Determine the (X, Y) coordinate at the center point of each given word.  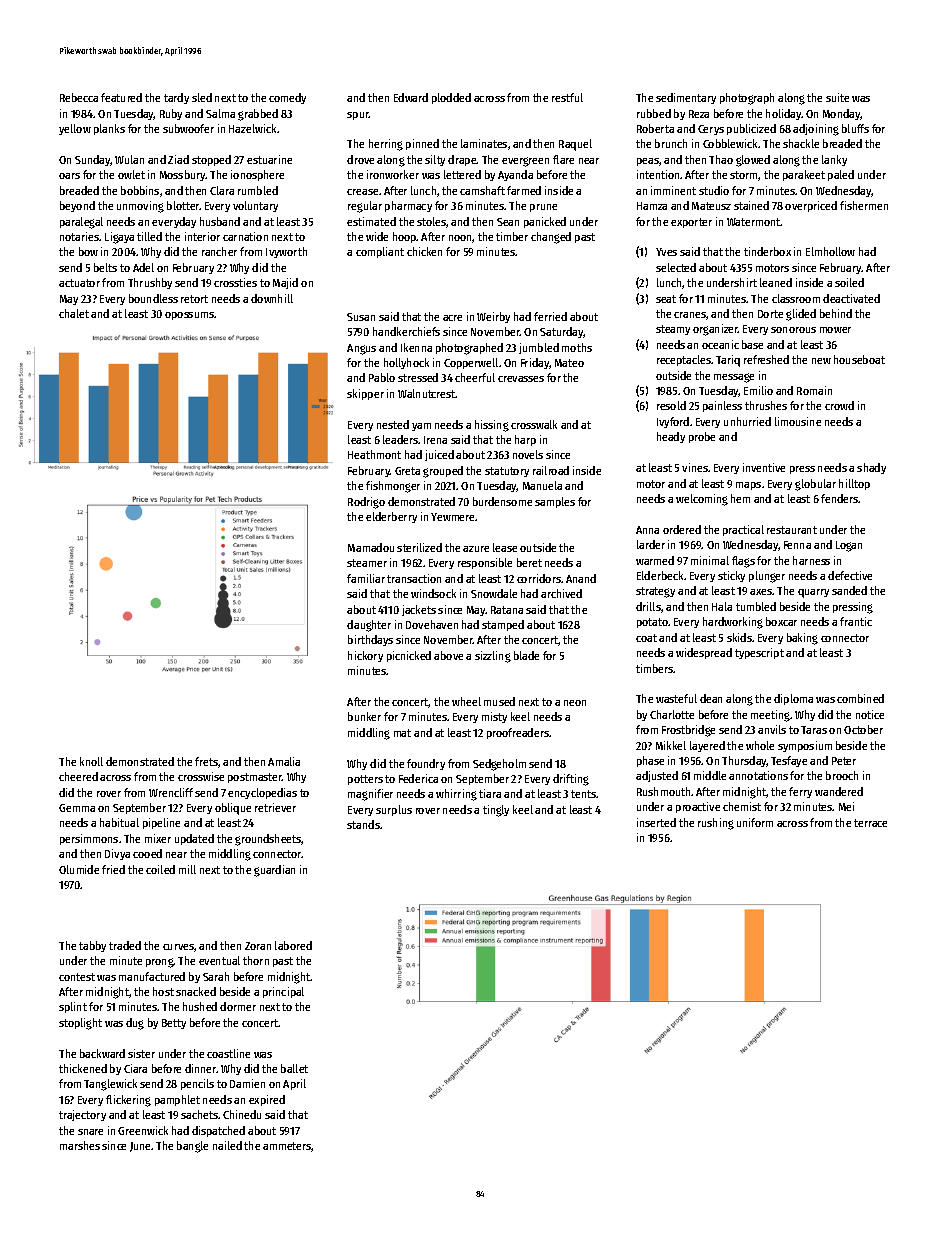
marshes (80, 1145)
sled (202, 97)
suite (837, 97)
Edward (411, 97)
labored (293, 945)
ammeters (287, 1147)
